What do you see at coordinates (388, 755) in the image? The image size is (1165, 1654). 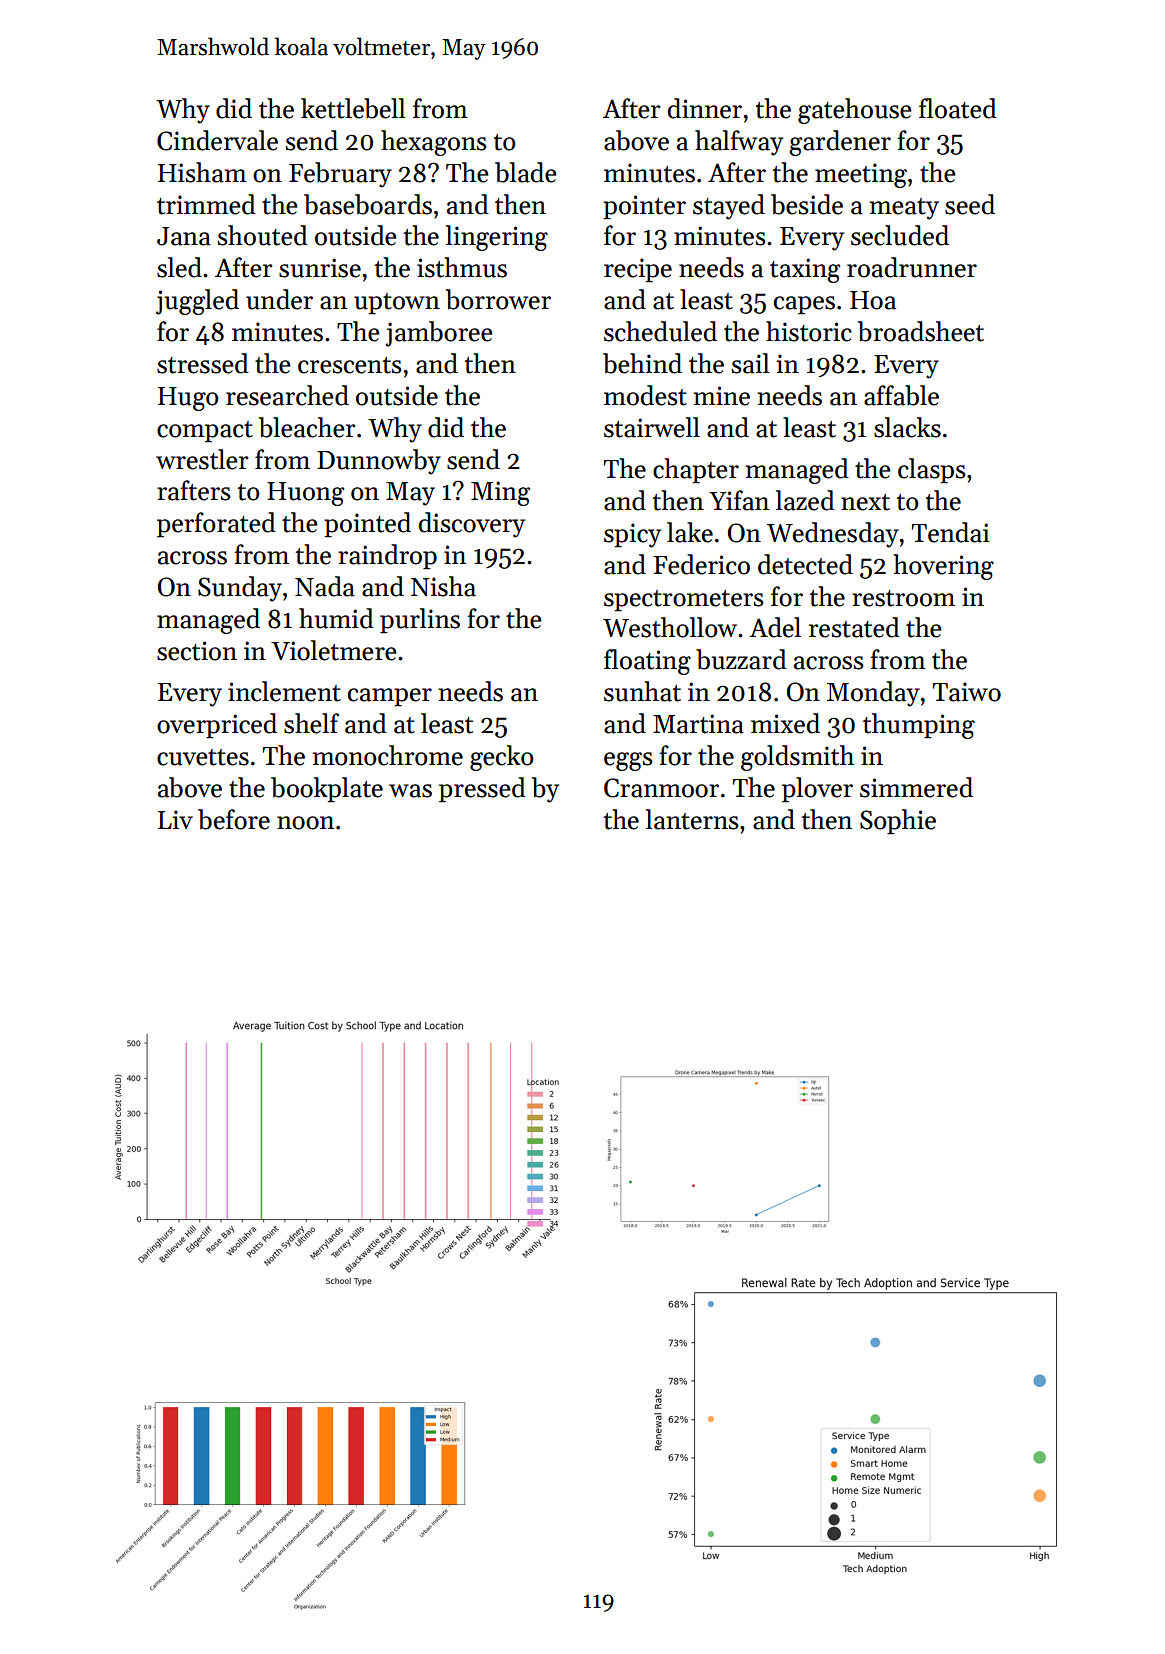 I see `monochrome` at bounding box center [388, 755].
